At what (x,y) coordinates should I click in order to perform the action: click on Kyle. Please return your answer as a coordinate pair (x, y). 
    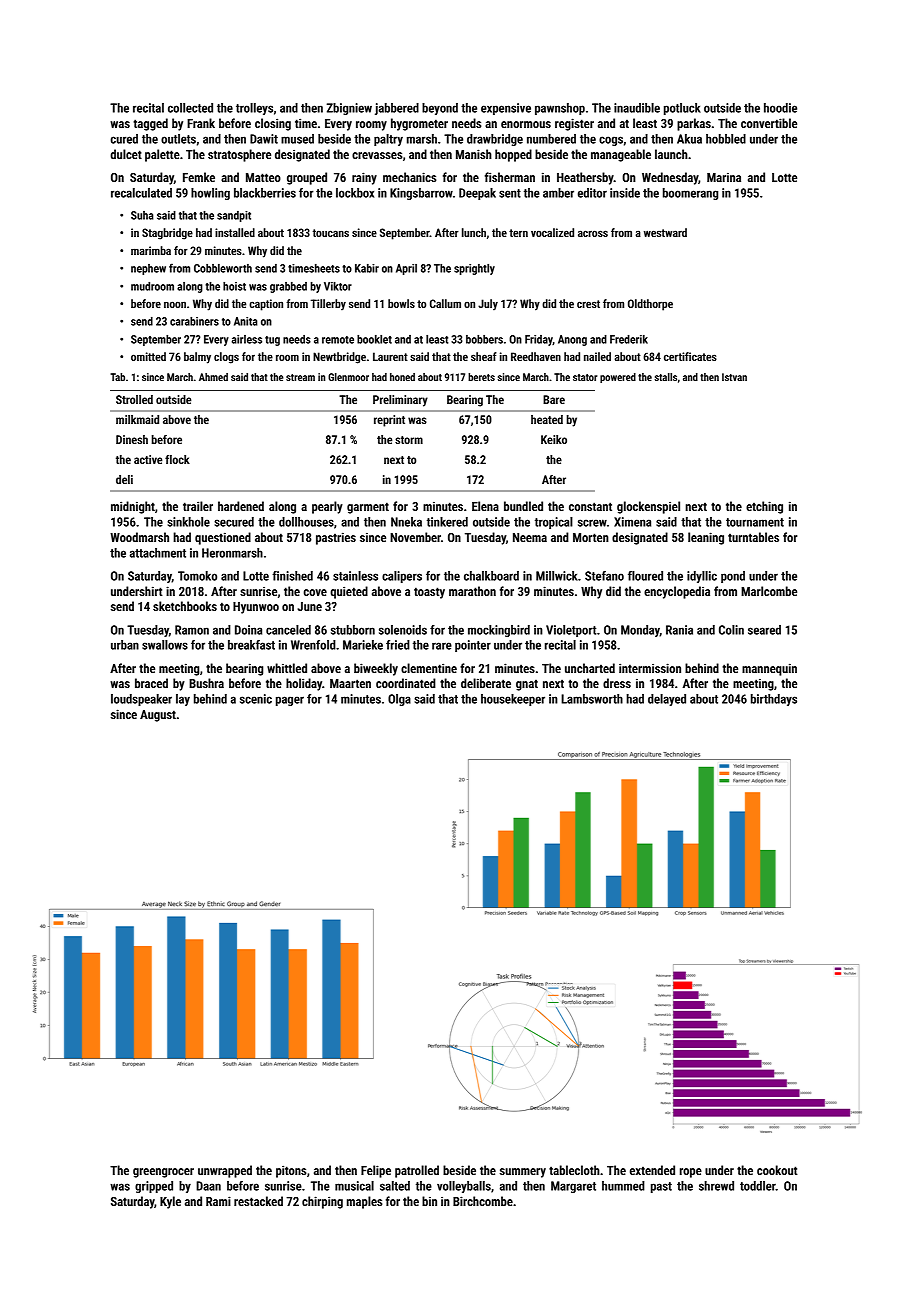
    Looking at the image, I should click on (170, 1202).
